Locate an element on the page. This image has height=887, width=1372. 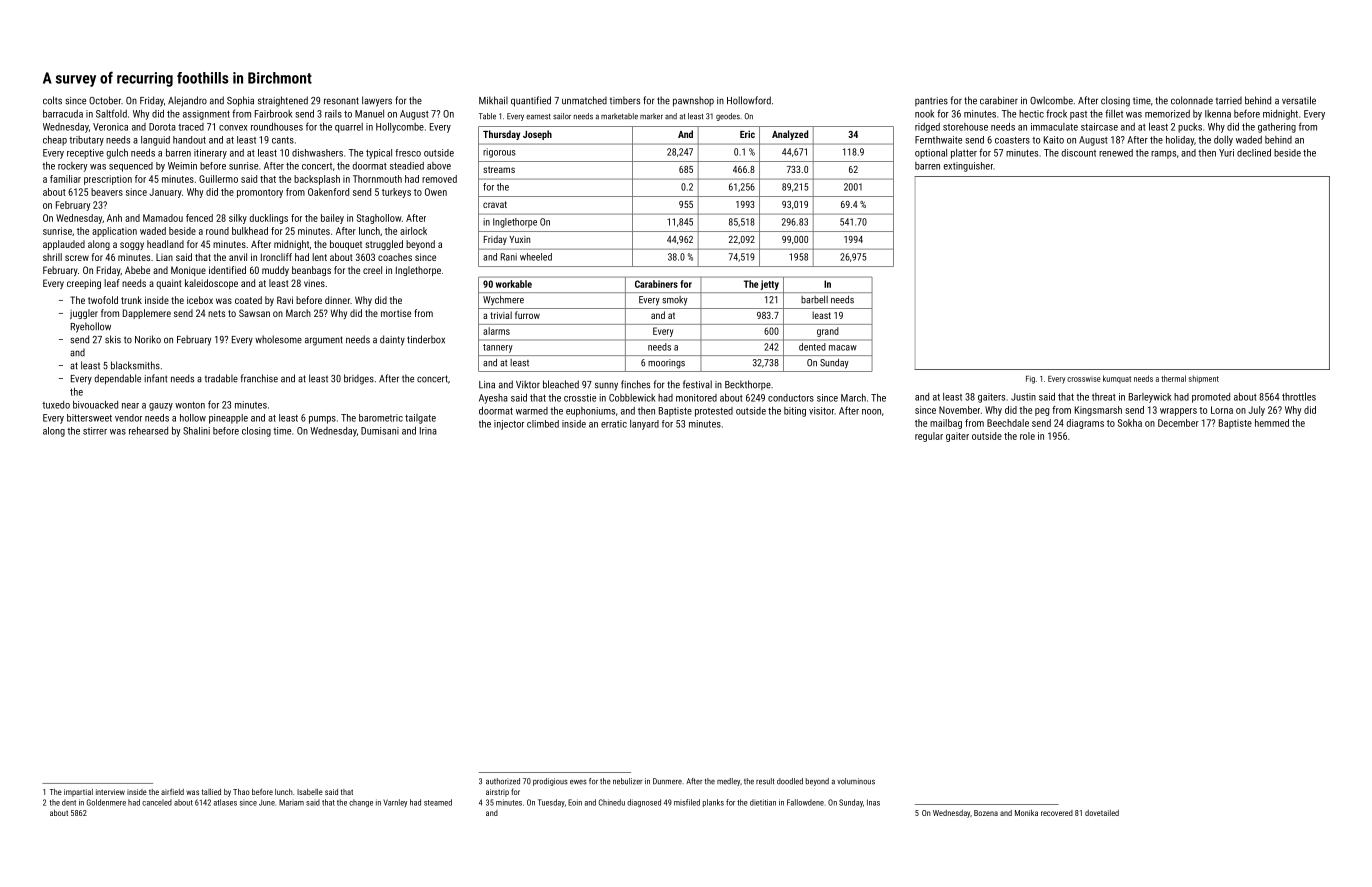
role is located at coordinates (1027, 436).
